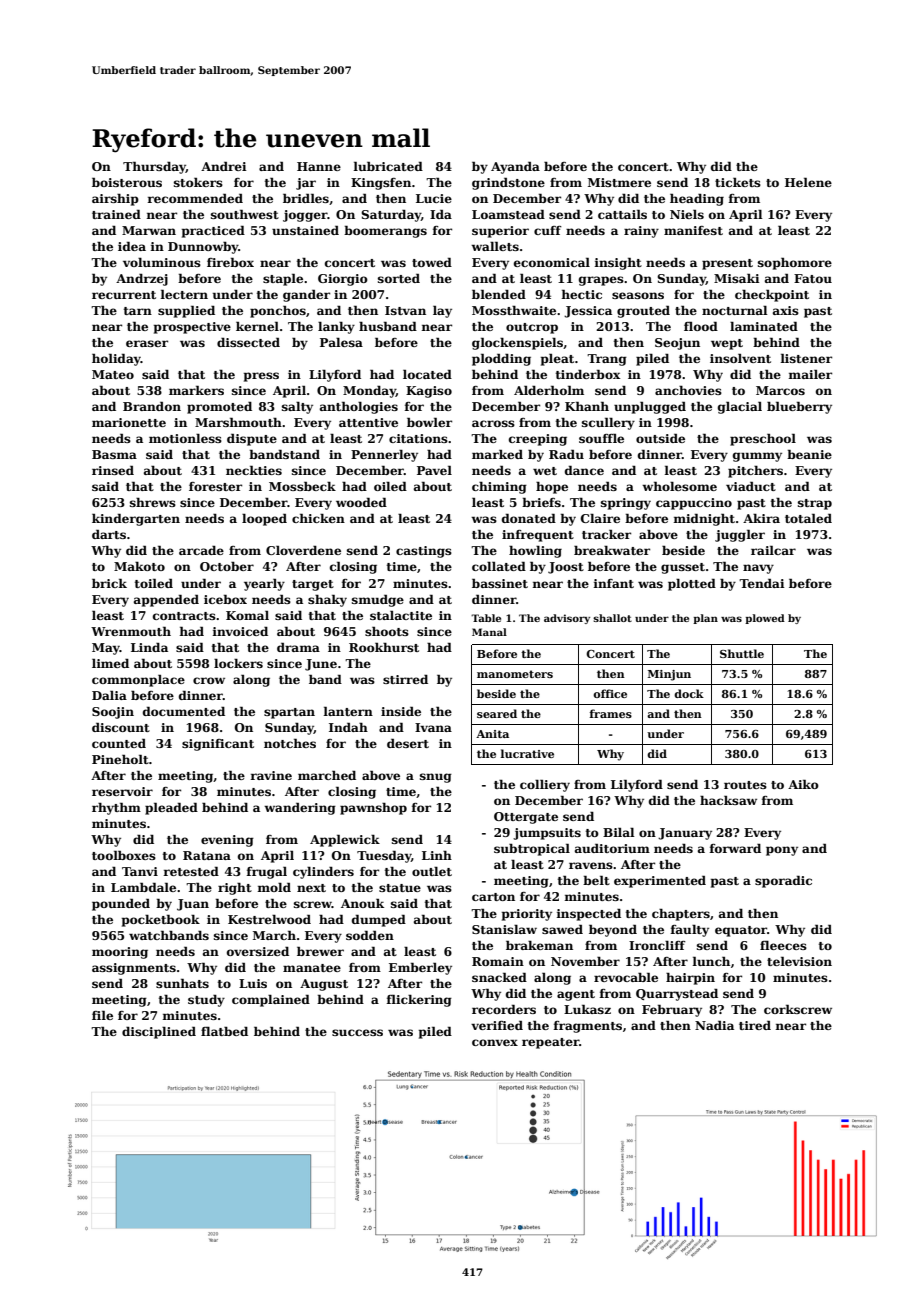 This screenshot has height=1308, width=924. I want to click on rainy, so click(641, 232).
